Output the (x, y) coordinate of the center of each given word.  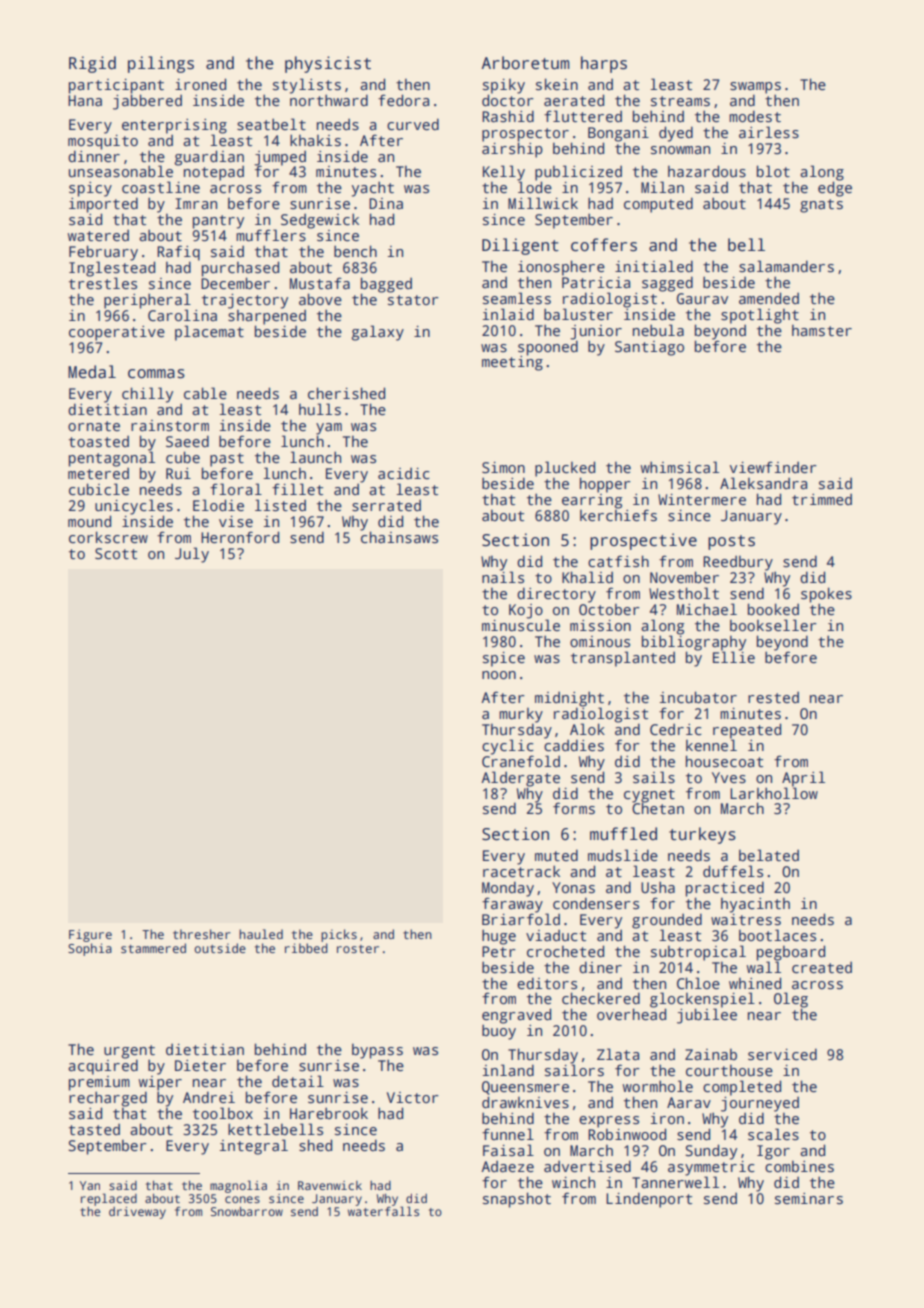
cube (183, 457)
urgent (129, 1052)
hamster (822, 331)
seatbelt (271, 124)
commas (156, 374)
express (609, 1122)
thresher (202, 934)
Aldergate (521, 779)
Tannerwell (675, 1182)
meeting (512, 363)
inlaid (508, 314)
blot (773, 171)
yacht (373, 189)
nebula (658, 330)
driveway (137, 1213)
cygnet (649, 796)
